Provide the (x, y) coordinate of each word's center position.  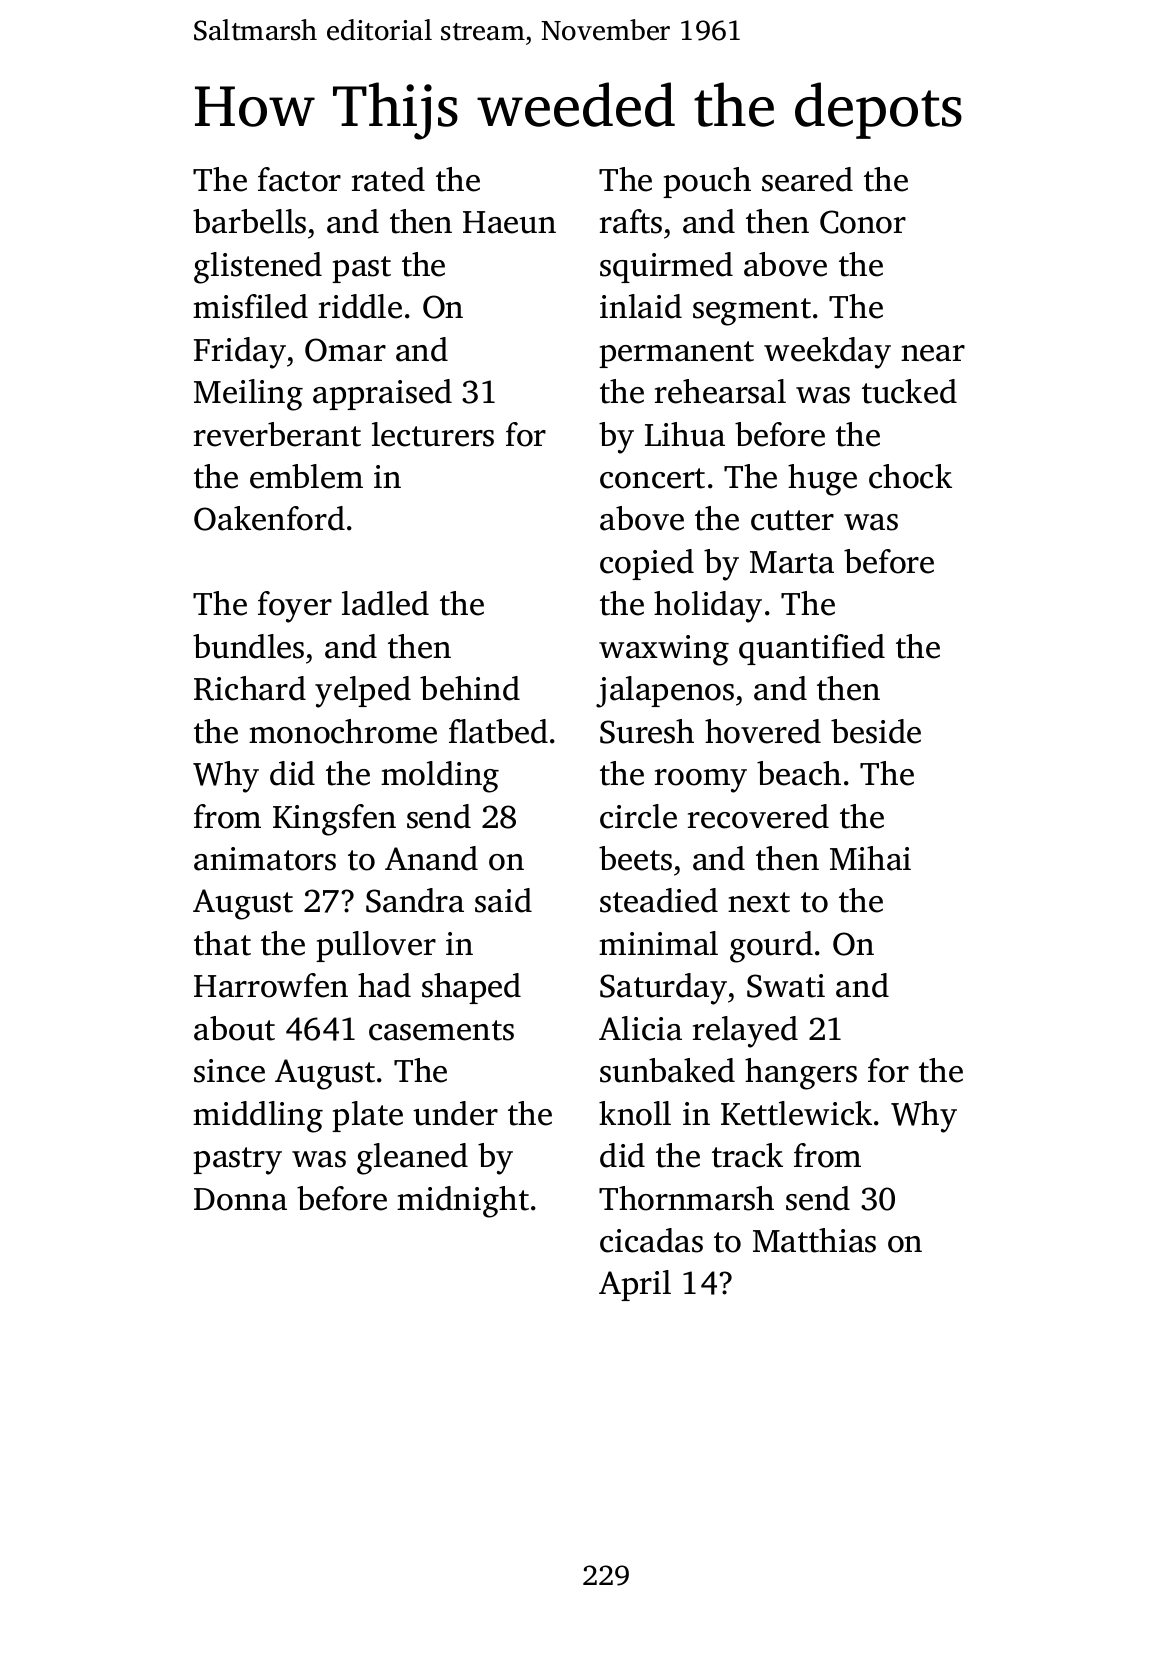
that (222, 943)
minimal (658, 943)
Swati (786, 986)
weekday (827, 353)
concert (652, 478)
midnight (463, 1202)
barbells (249, 221)
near (933, 353)
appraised (382, 394)
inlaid (641, 306)
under (455, 1113)
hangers (801, 1074)
